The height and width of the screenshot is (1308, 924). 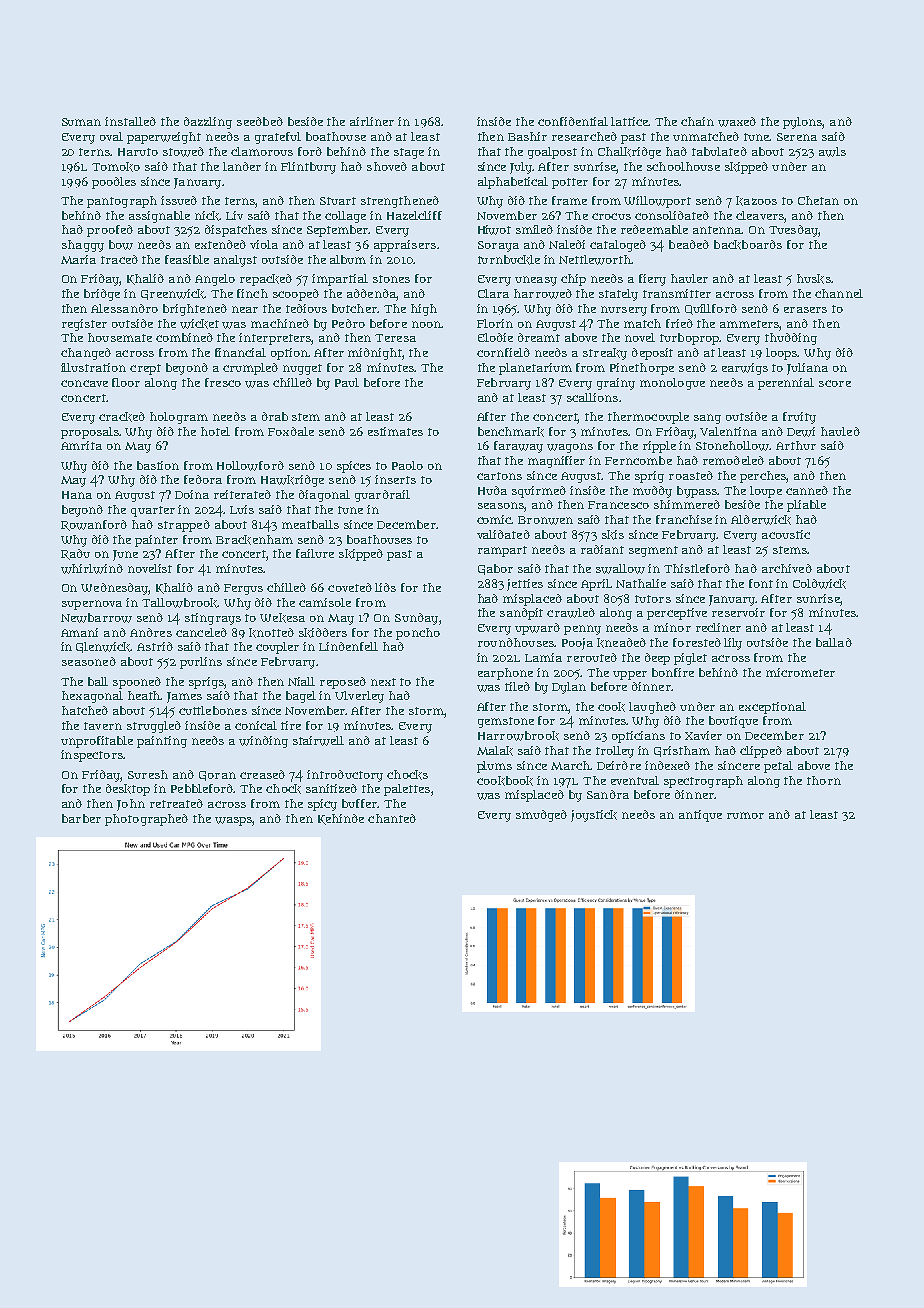 I want to click on Fergus, so click(x=243, y=589).
